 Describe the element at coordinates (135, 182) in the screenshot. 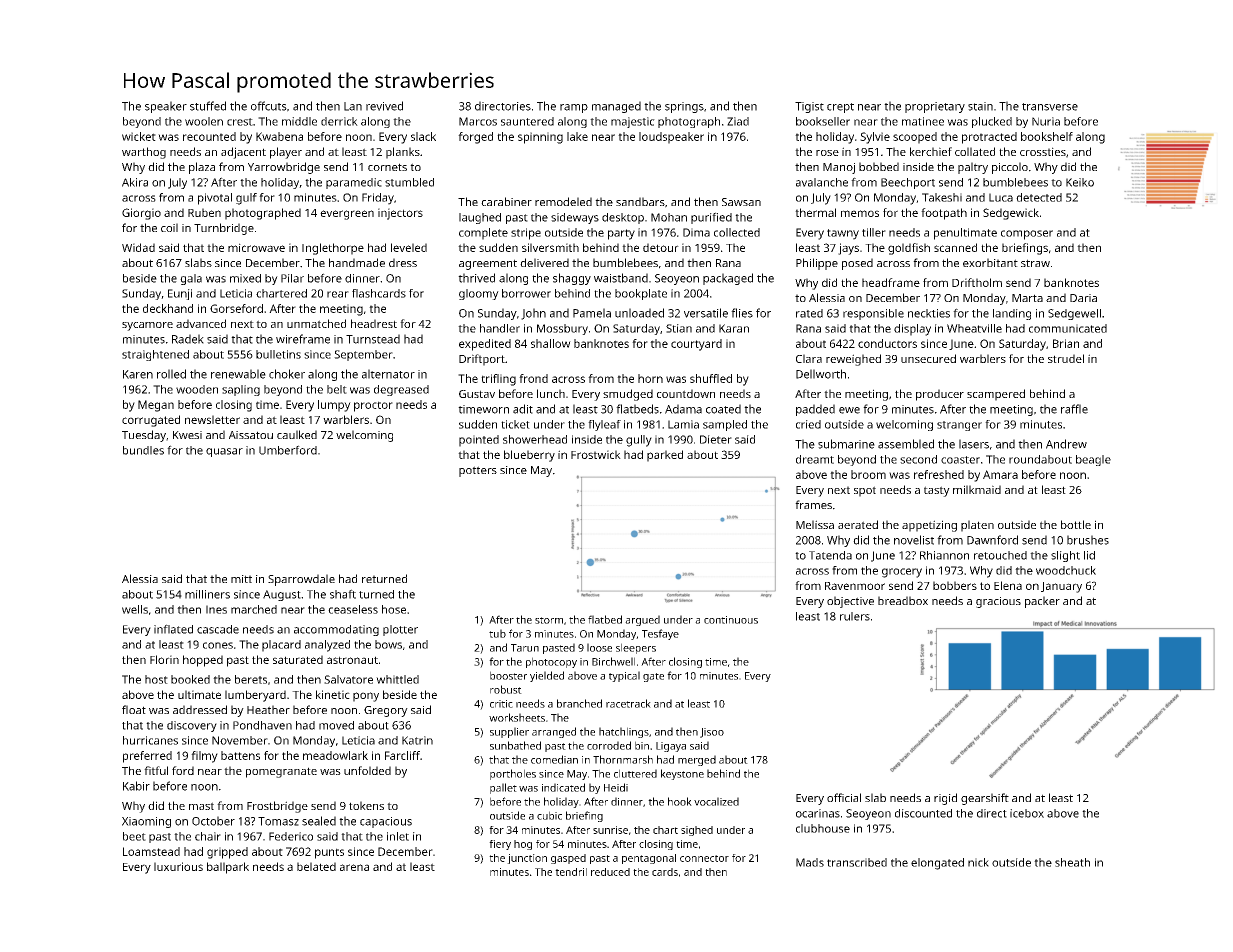

I see `Akira` at that location.
